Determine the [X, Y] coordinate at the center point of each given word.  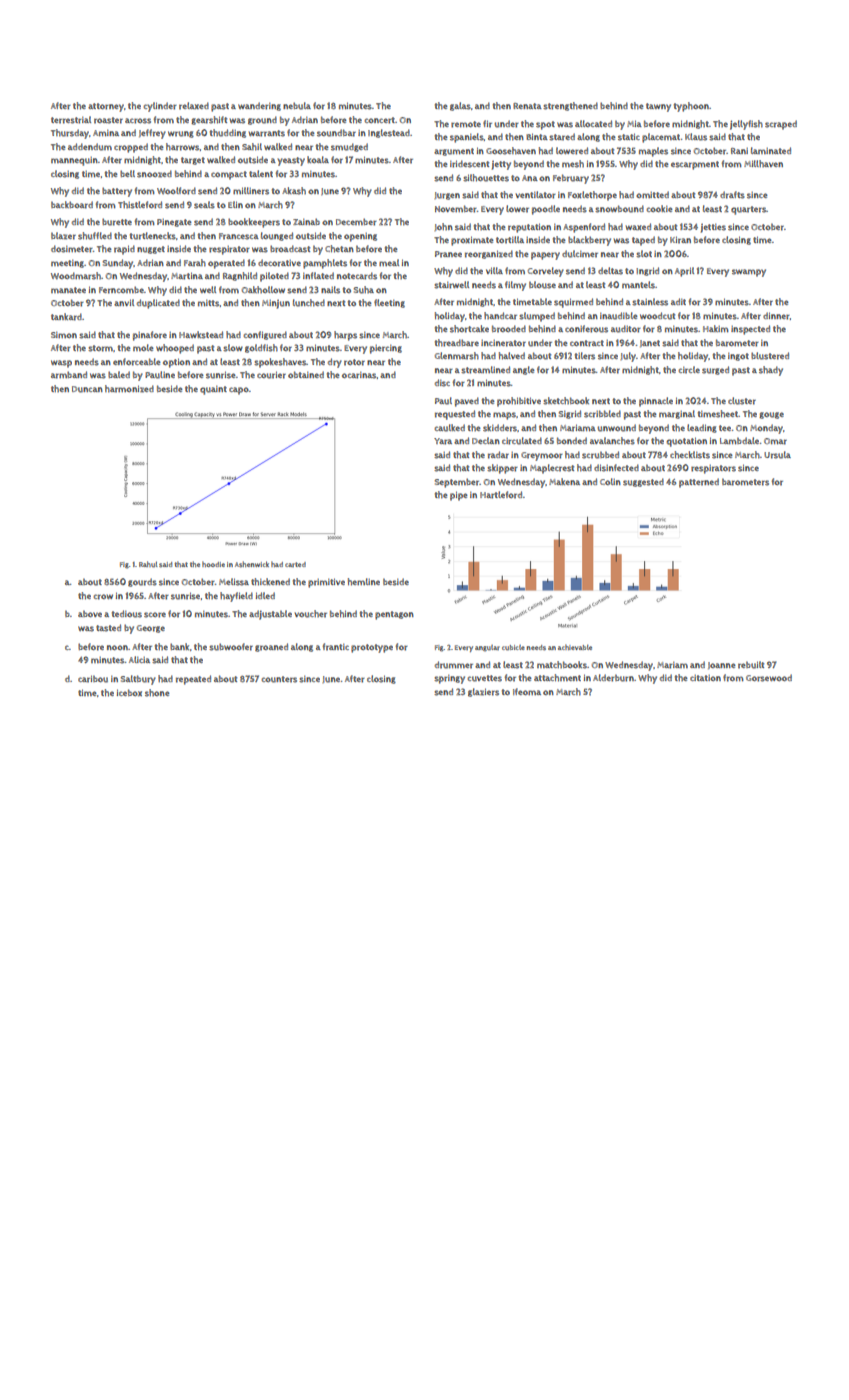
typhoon [691, 107]
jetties [713, 228]
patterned [699, 483]
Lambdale [739, 440]
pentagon [394, 615]
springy [449, 679]
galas [460, 106]
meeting [67, 264]
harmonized [129, 389]
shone [157, 693]
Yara [443, 441]
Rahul [148, 564]
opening [360, 237]
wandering [259, 106]
